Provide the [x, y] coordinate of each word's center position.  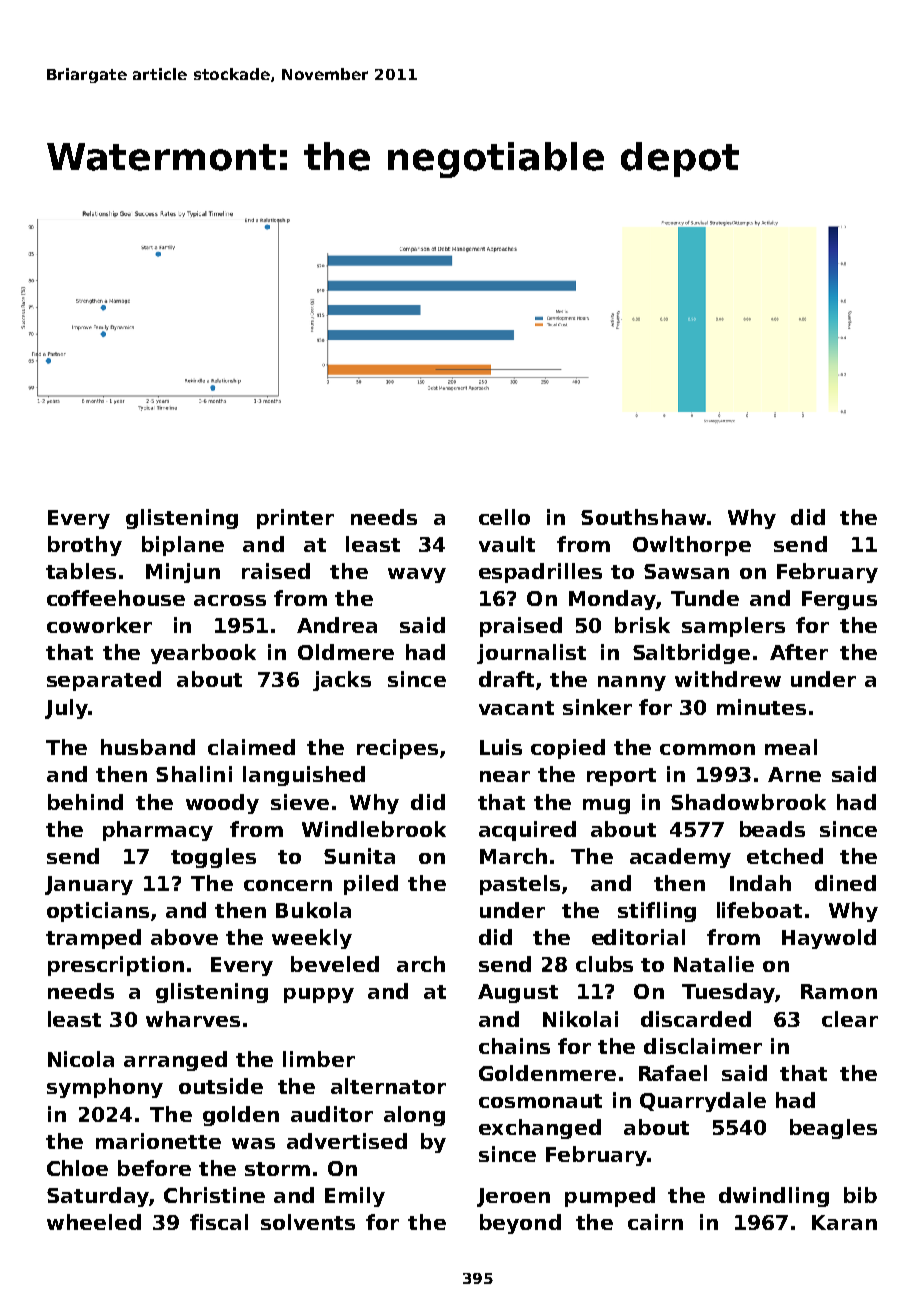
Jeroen [513, 1197]
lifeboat [759, 910]
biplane [183, 546]
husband [148, 747]
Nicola [81, 1059]
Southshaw [643, 517]
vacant [516, 708]
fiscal [219, 1222]
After [799, 652]
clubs [604, 964]
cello [504, 517]
